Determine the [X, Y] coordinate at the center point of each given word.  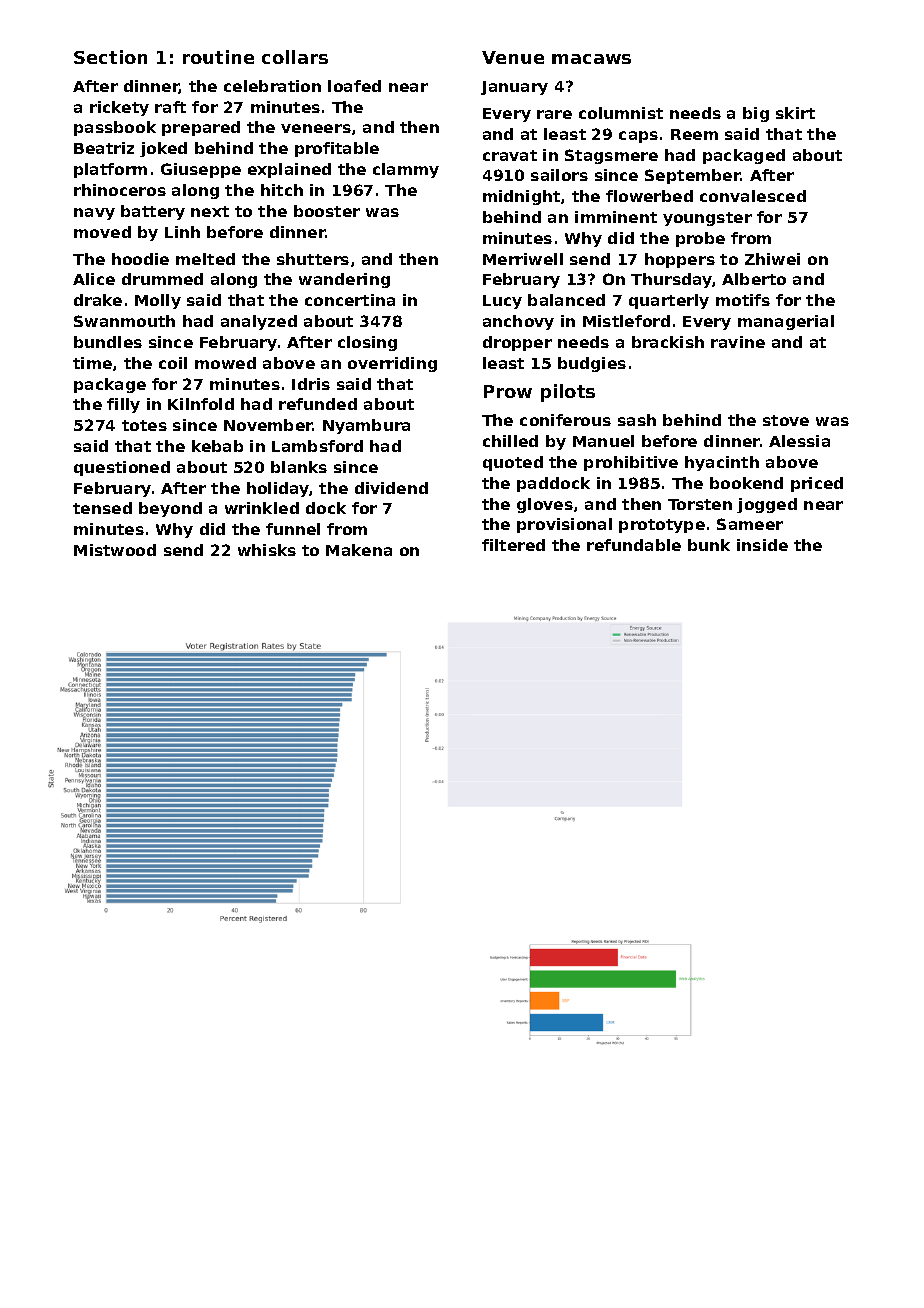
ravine [738, 342]
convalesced [753, 196]
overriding [392, 364]
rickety [119, 108]
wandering [344, 280]
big [756, 114]
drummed [162, 279]
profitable [337, 149]
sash [637, 420]
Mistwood [115, 550]
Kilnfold [201, 404]
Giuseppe [201, 170]
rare [554, 114]
